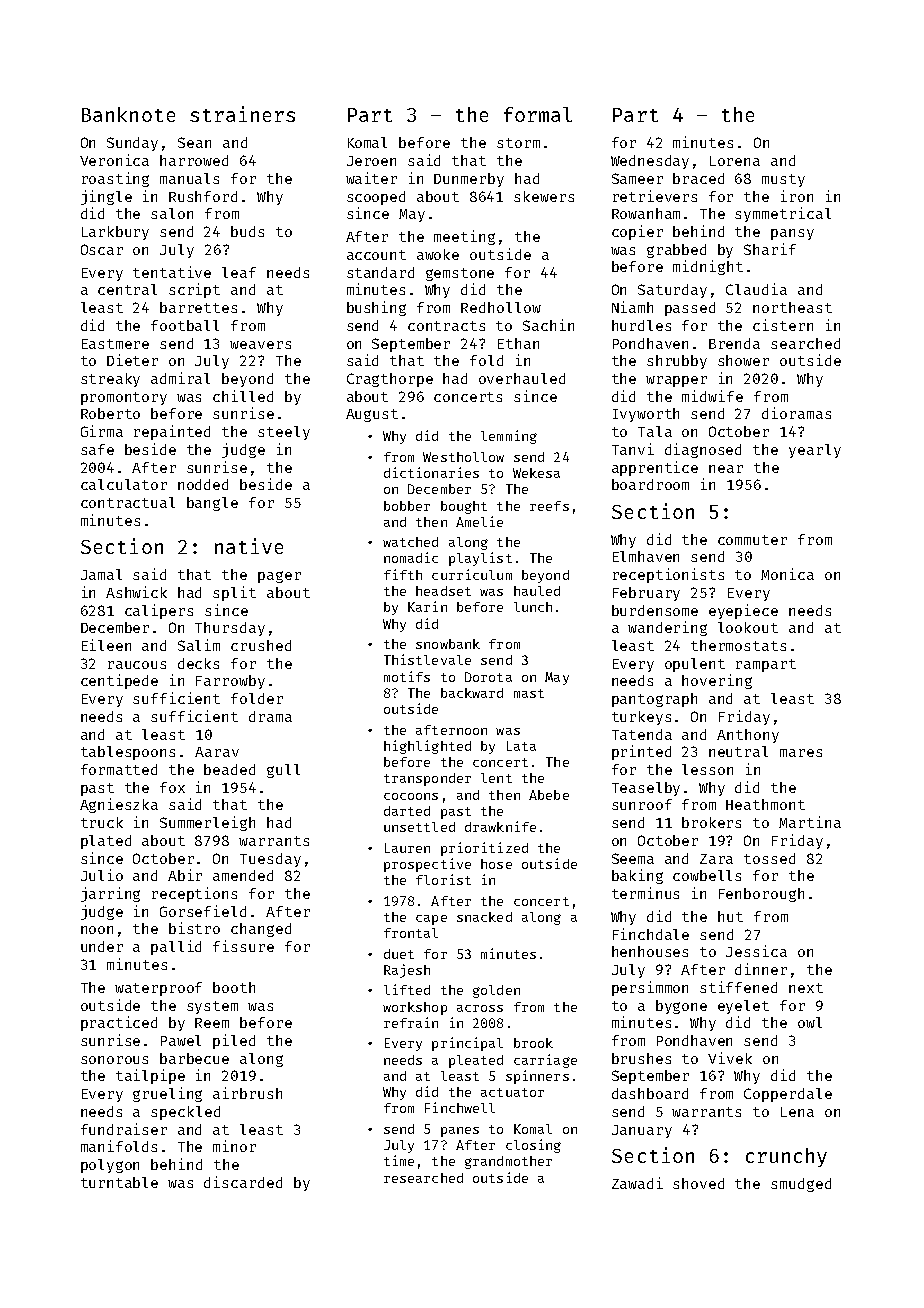 The height and width of the screenshot is (1308, 924). I want to click on formal, so click(538, 114).
